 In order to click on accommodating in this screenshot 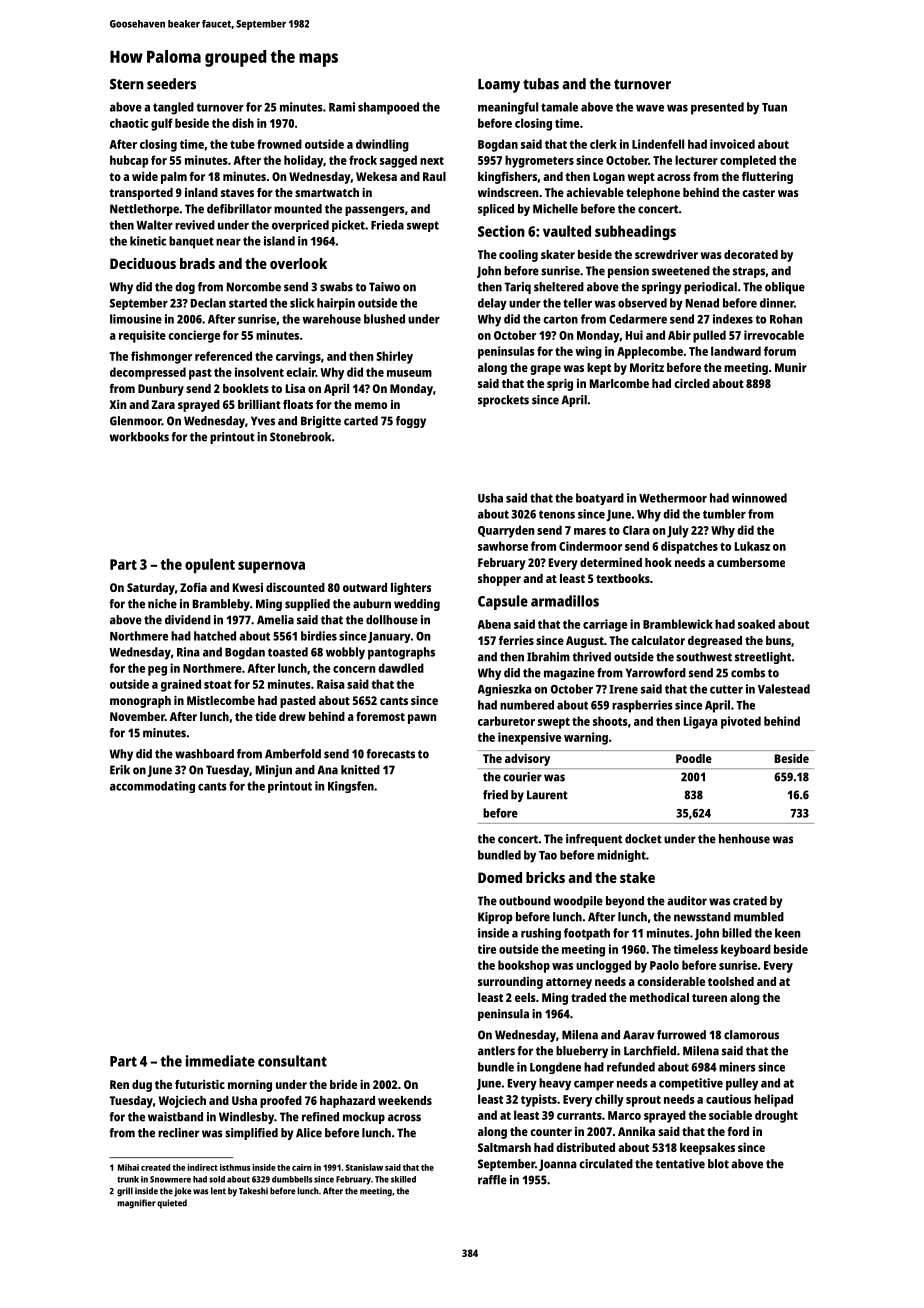, I will do `click(152, 787)`.
